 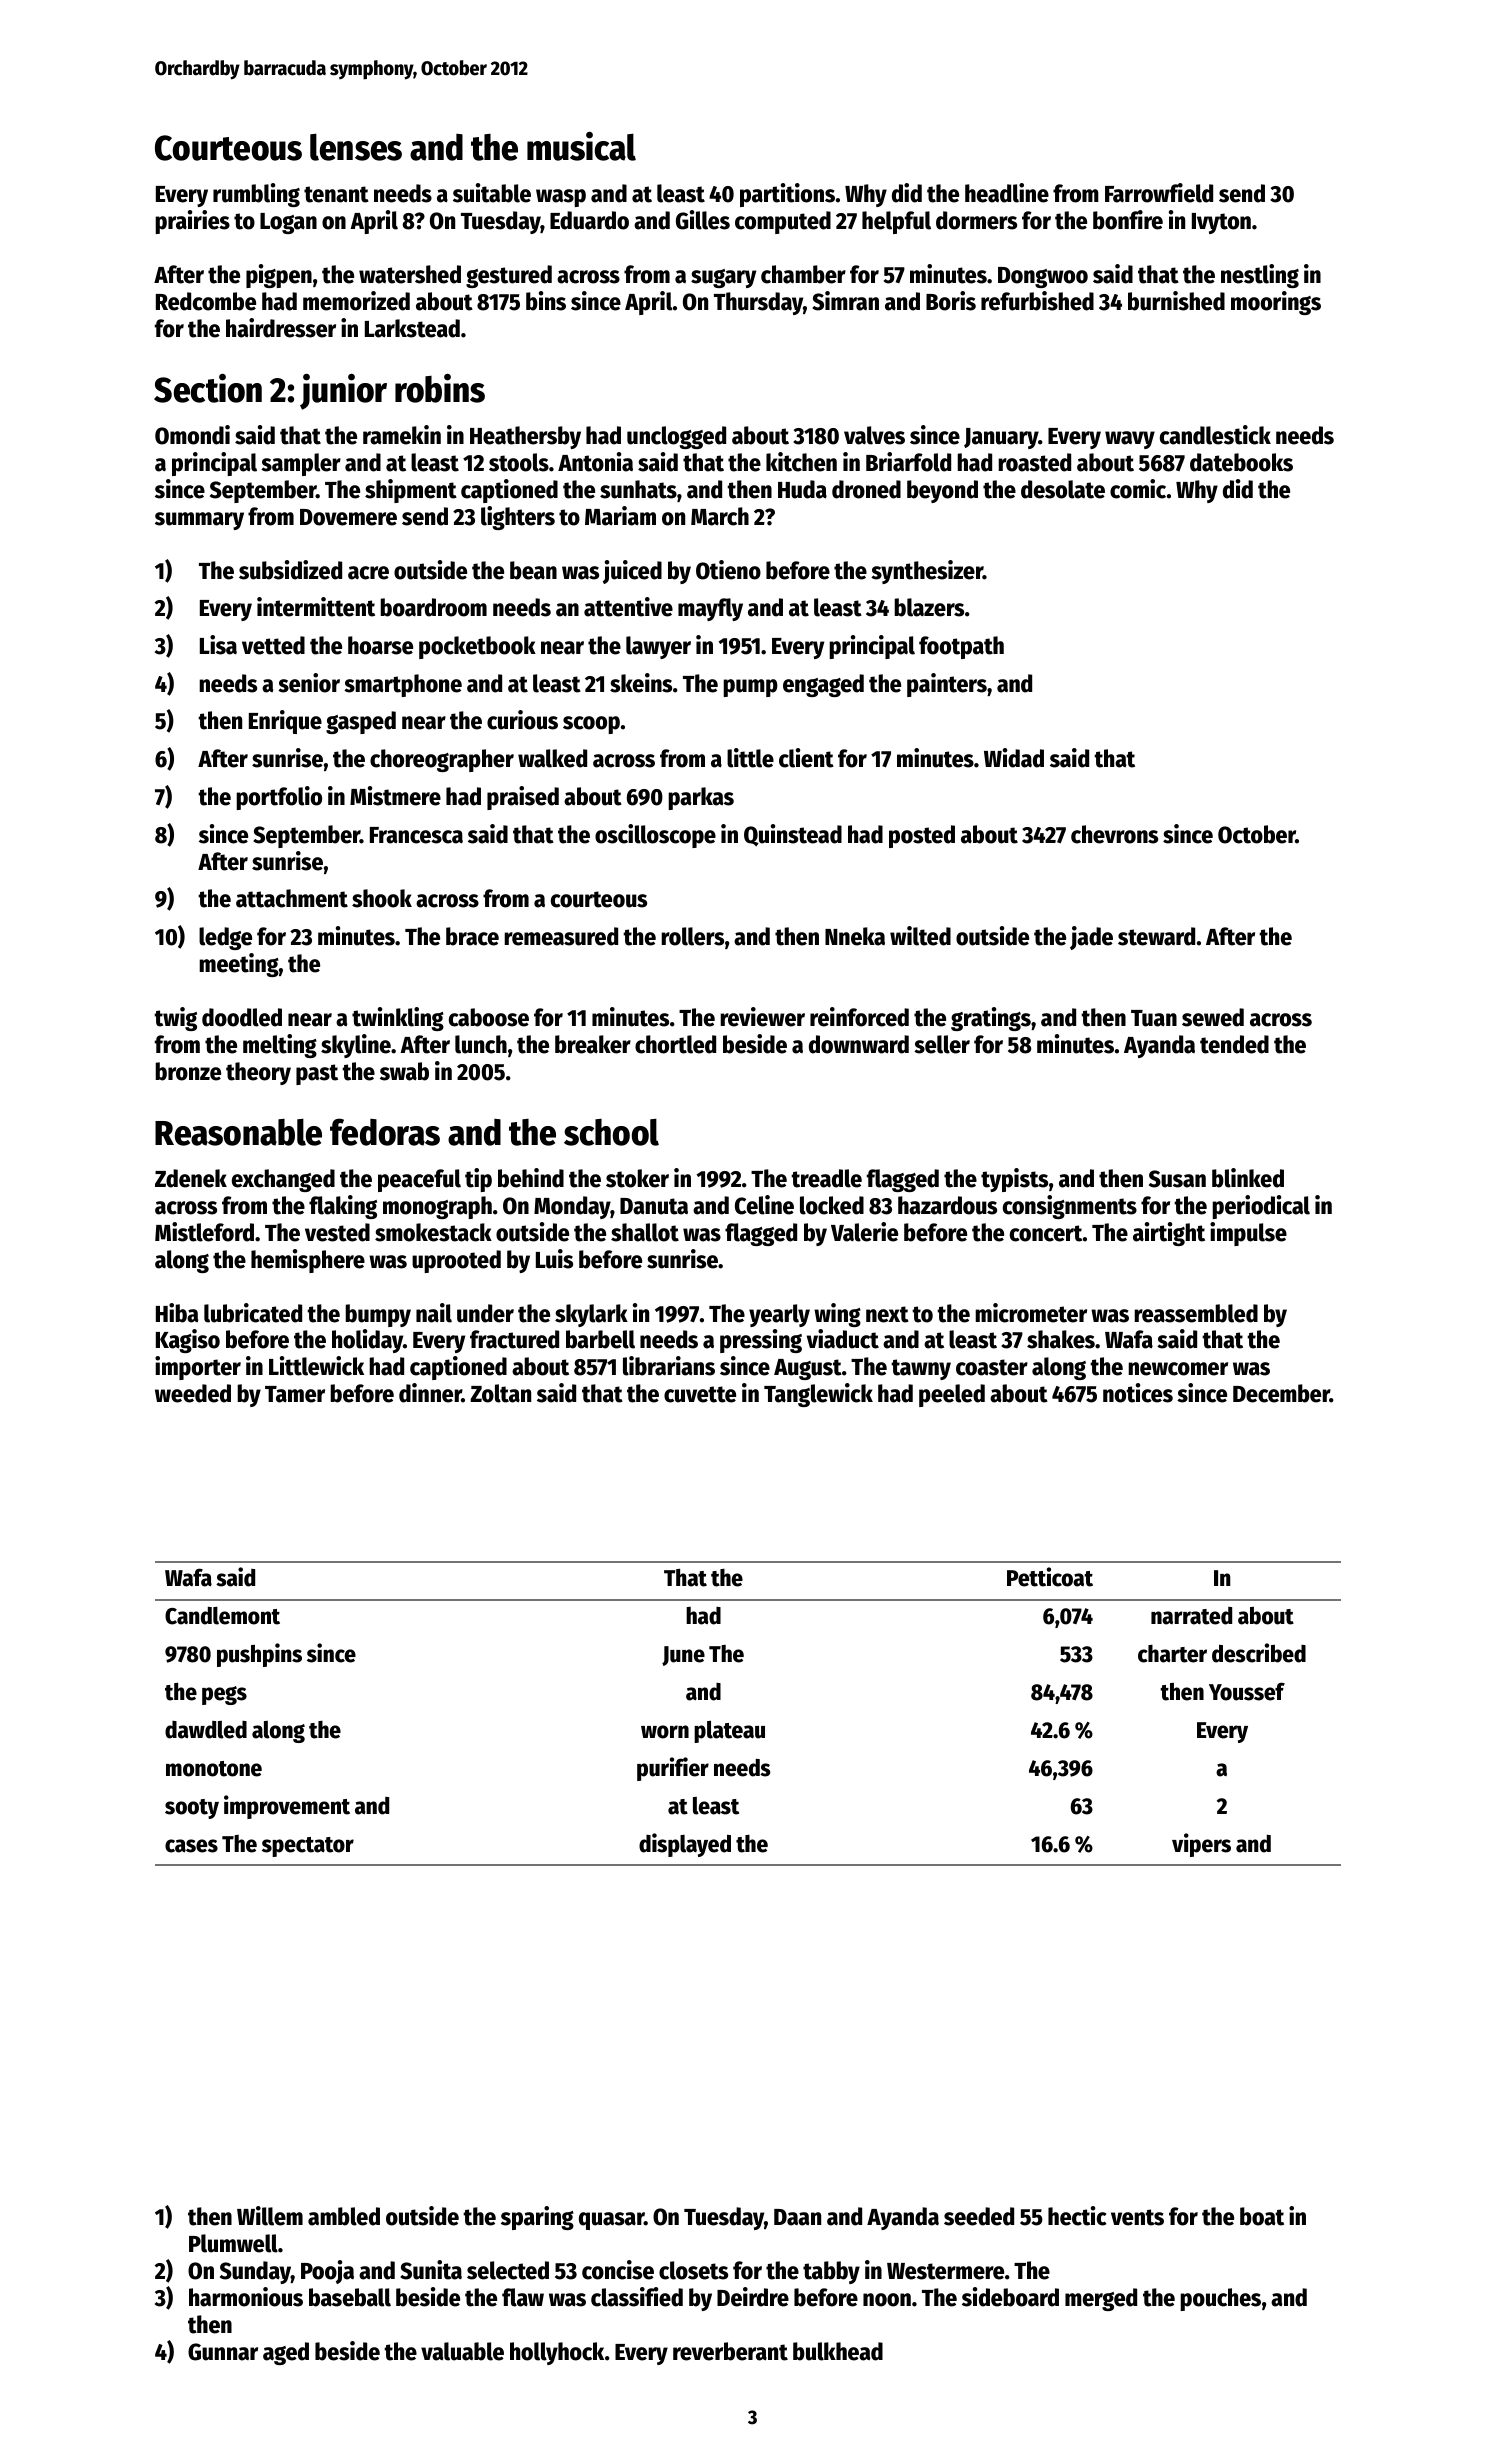 What do you see at coordinates (1248, 1234) in the screenshot?
I see `impulse` at bounding box center [1248, 1234].
